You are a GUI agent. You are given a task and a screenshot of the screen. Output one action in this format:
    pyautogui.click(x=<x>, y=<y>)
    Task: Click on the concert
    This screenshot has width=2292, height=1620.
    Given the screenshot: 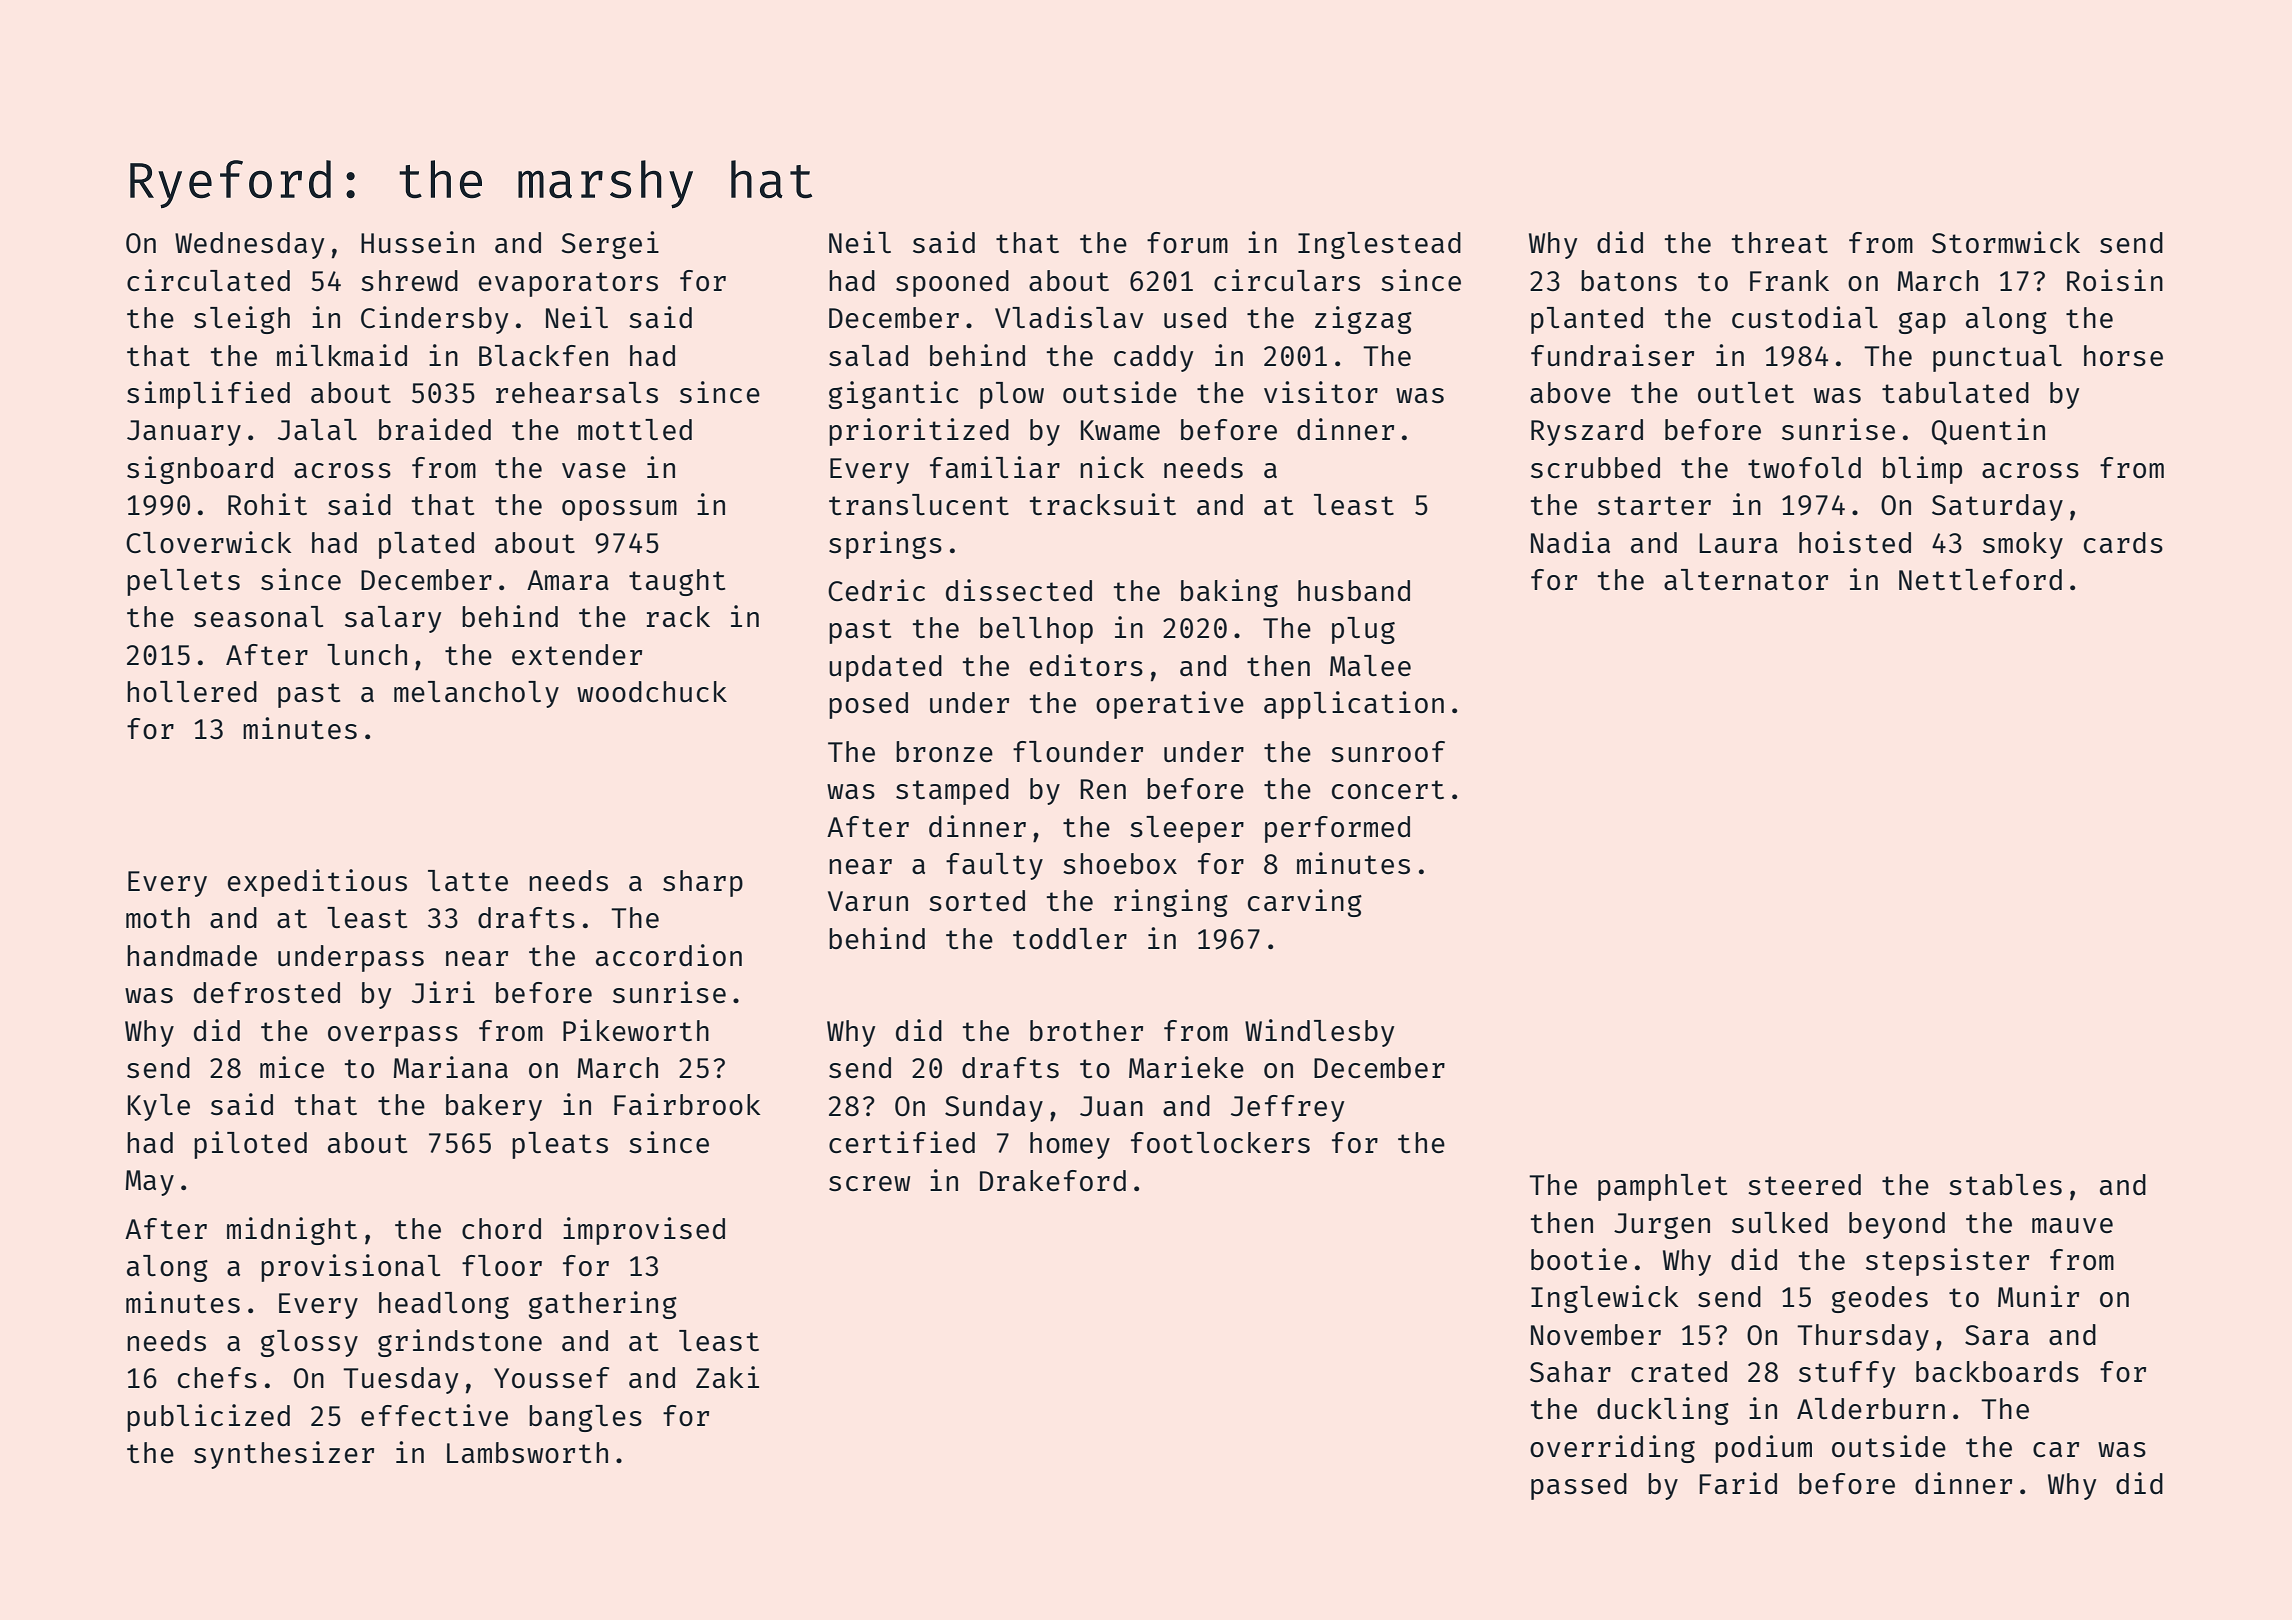 What is the action you would take?
    pyautogui.click(x=1388, y=789)
